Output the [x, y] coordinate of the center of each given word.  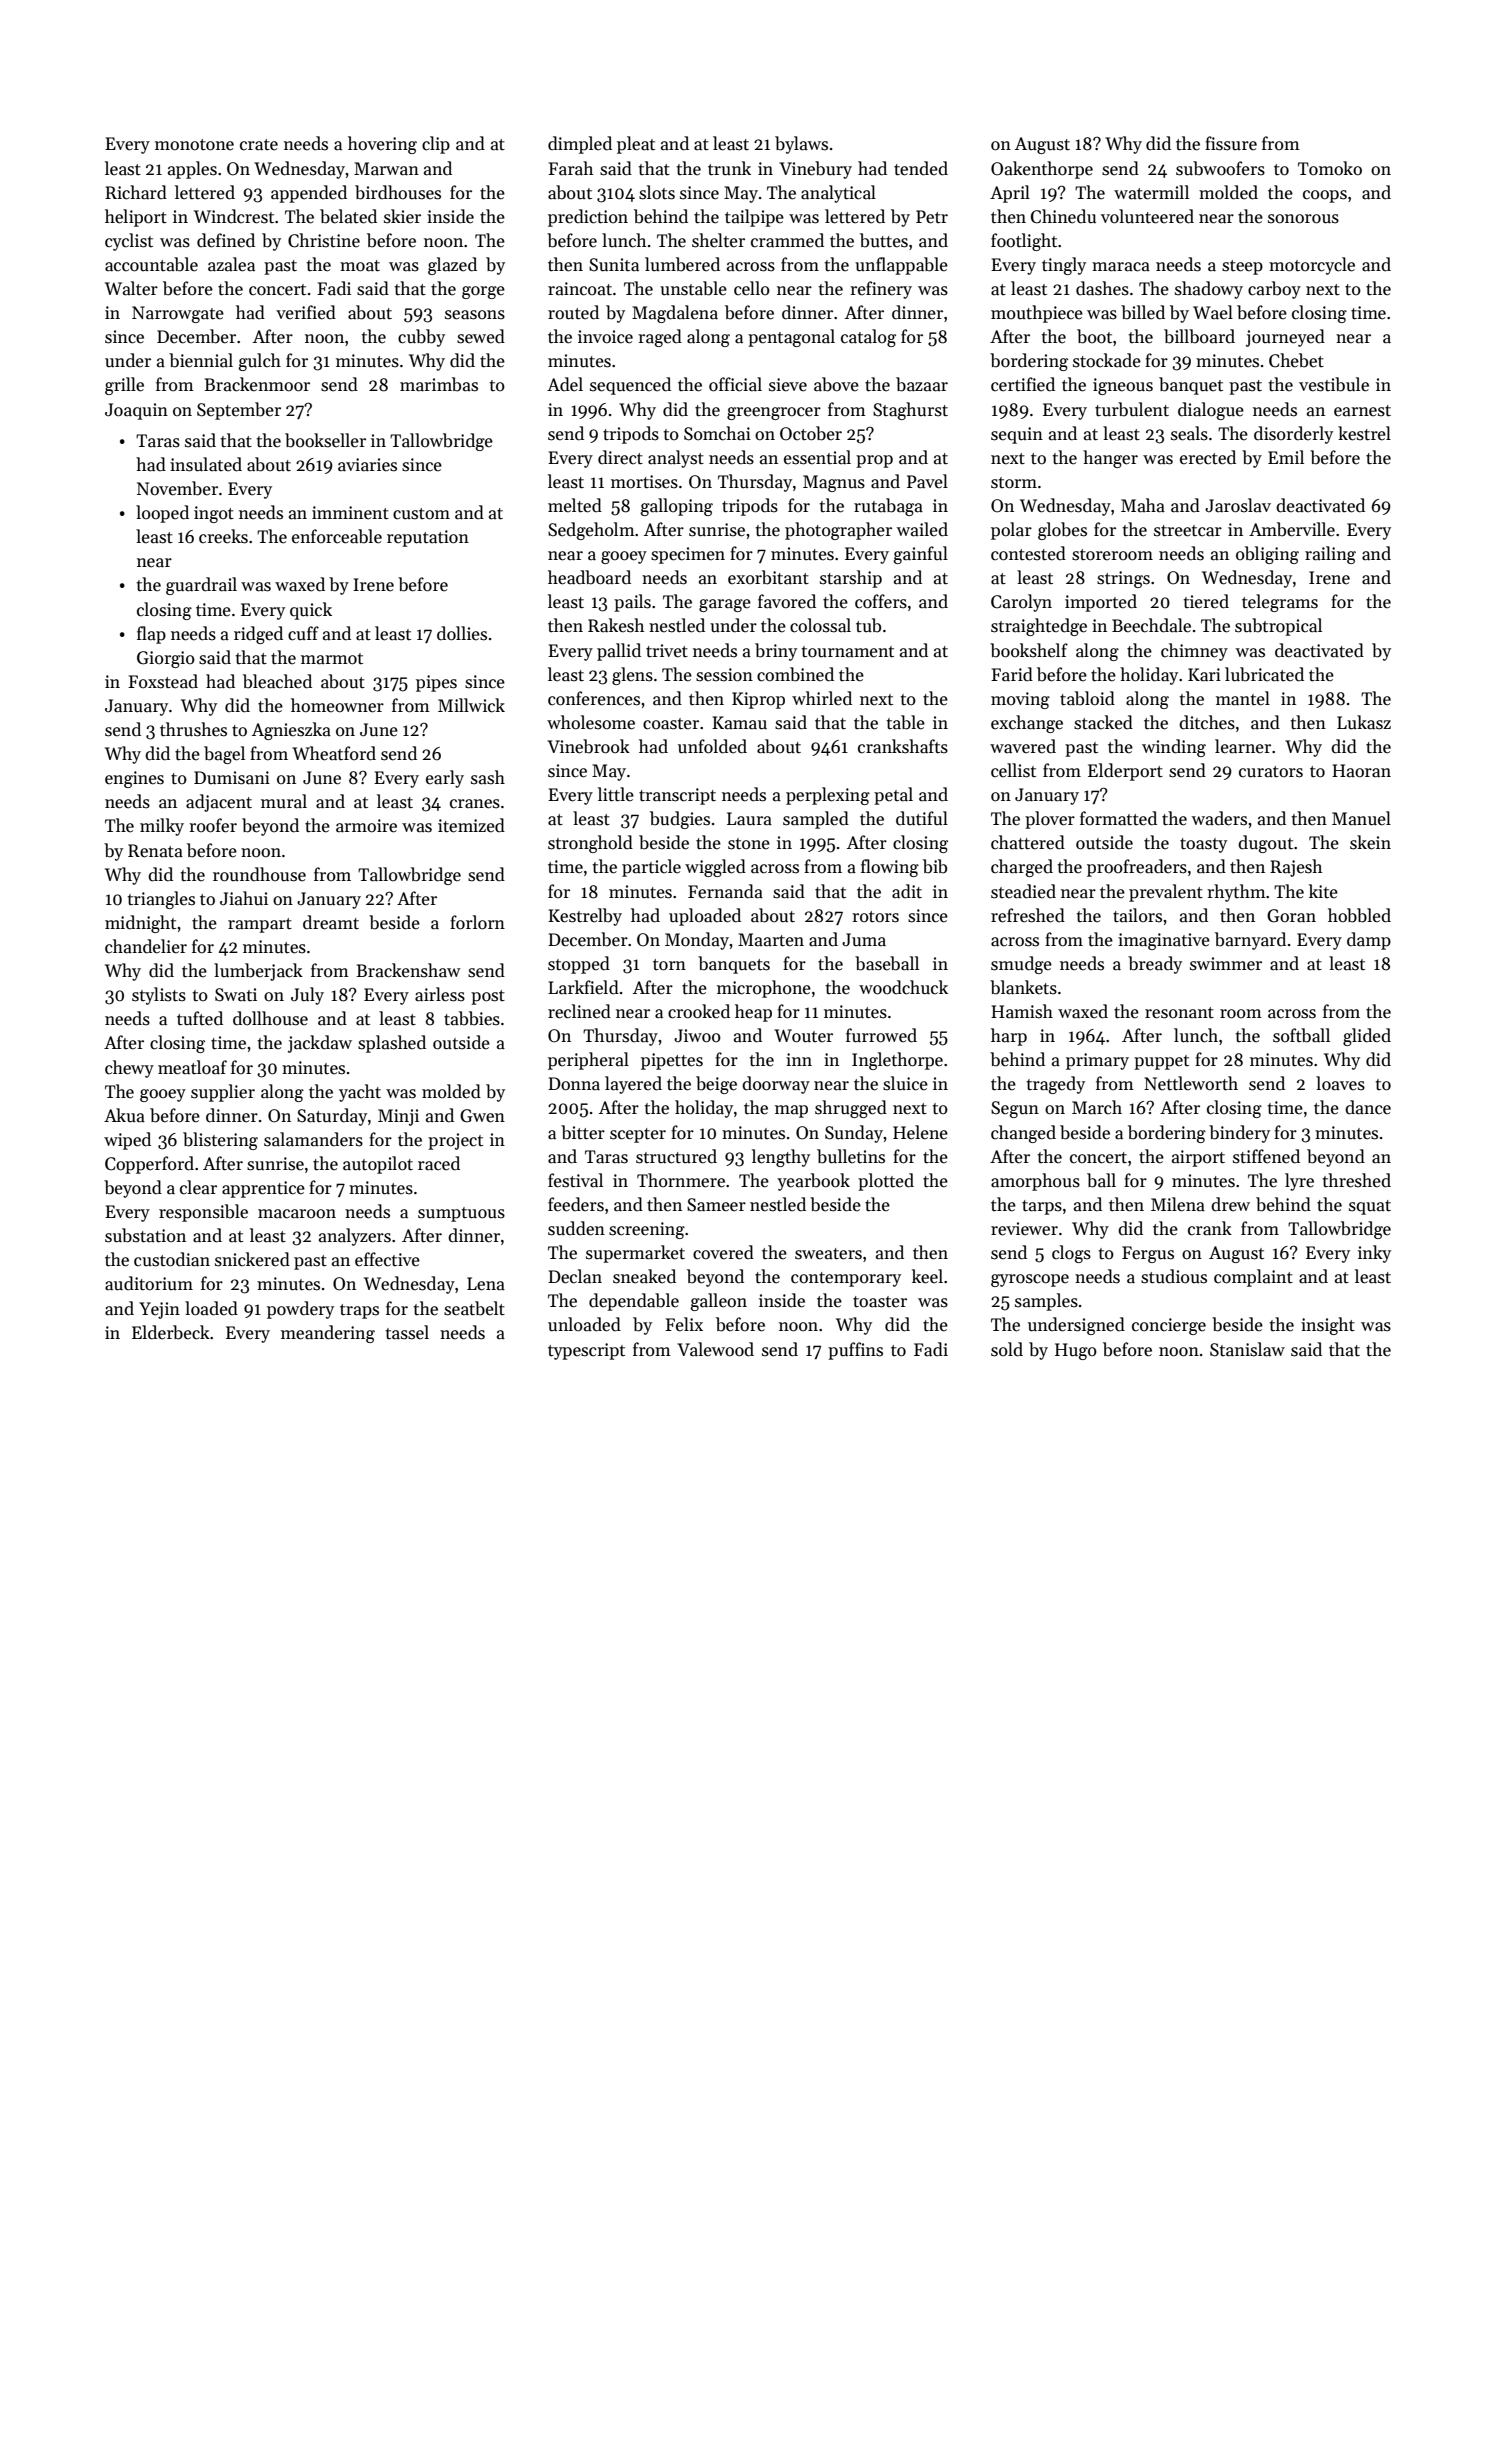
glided [1367, 1037]
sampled [816, 820]
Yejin [159, 1310]
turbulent [1132, 409]
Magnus [834, 483]
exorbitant [768, 577]
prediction [588, 218]
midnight [140, 924]
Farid [1012, 674]
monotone [194, 145]
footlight [1024, 242]
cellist [1013, 770]
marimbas [439, 384]
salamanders [313, 1139]
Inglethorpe [897, 1061]
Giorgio [166, 659]
